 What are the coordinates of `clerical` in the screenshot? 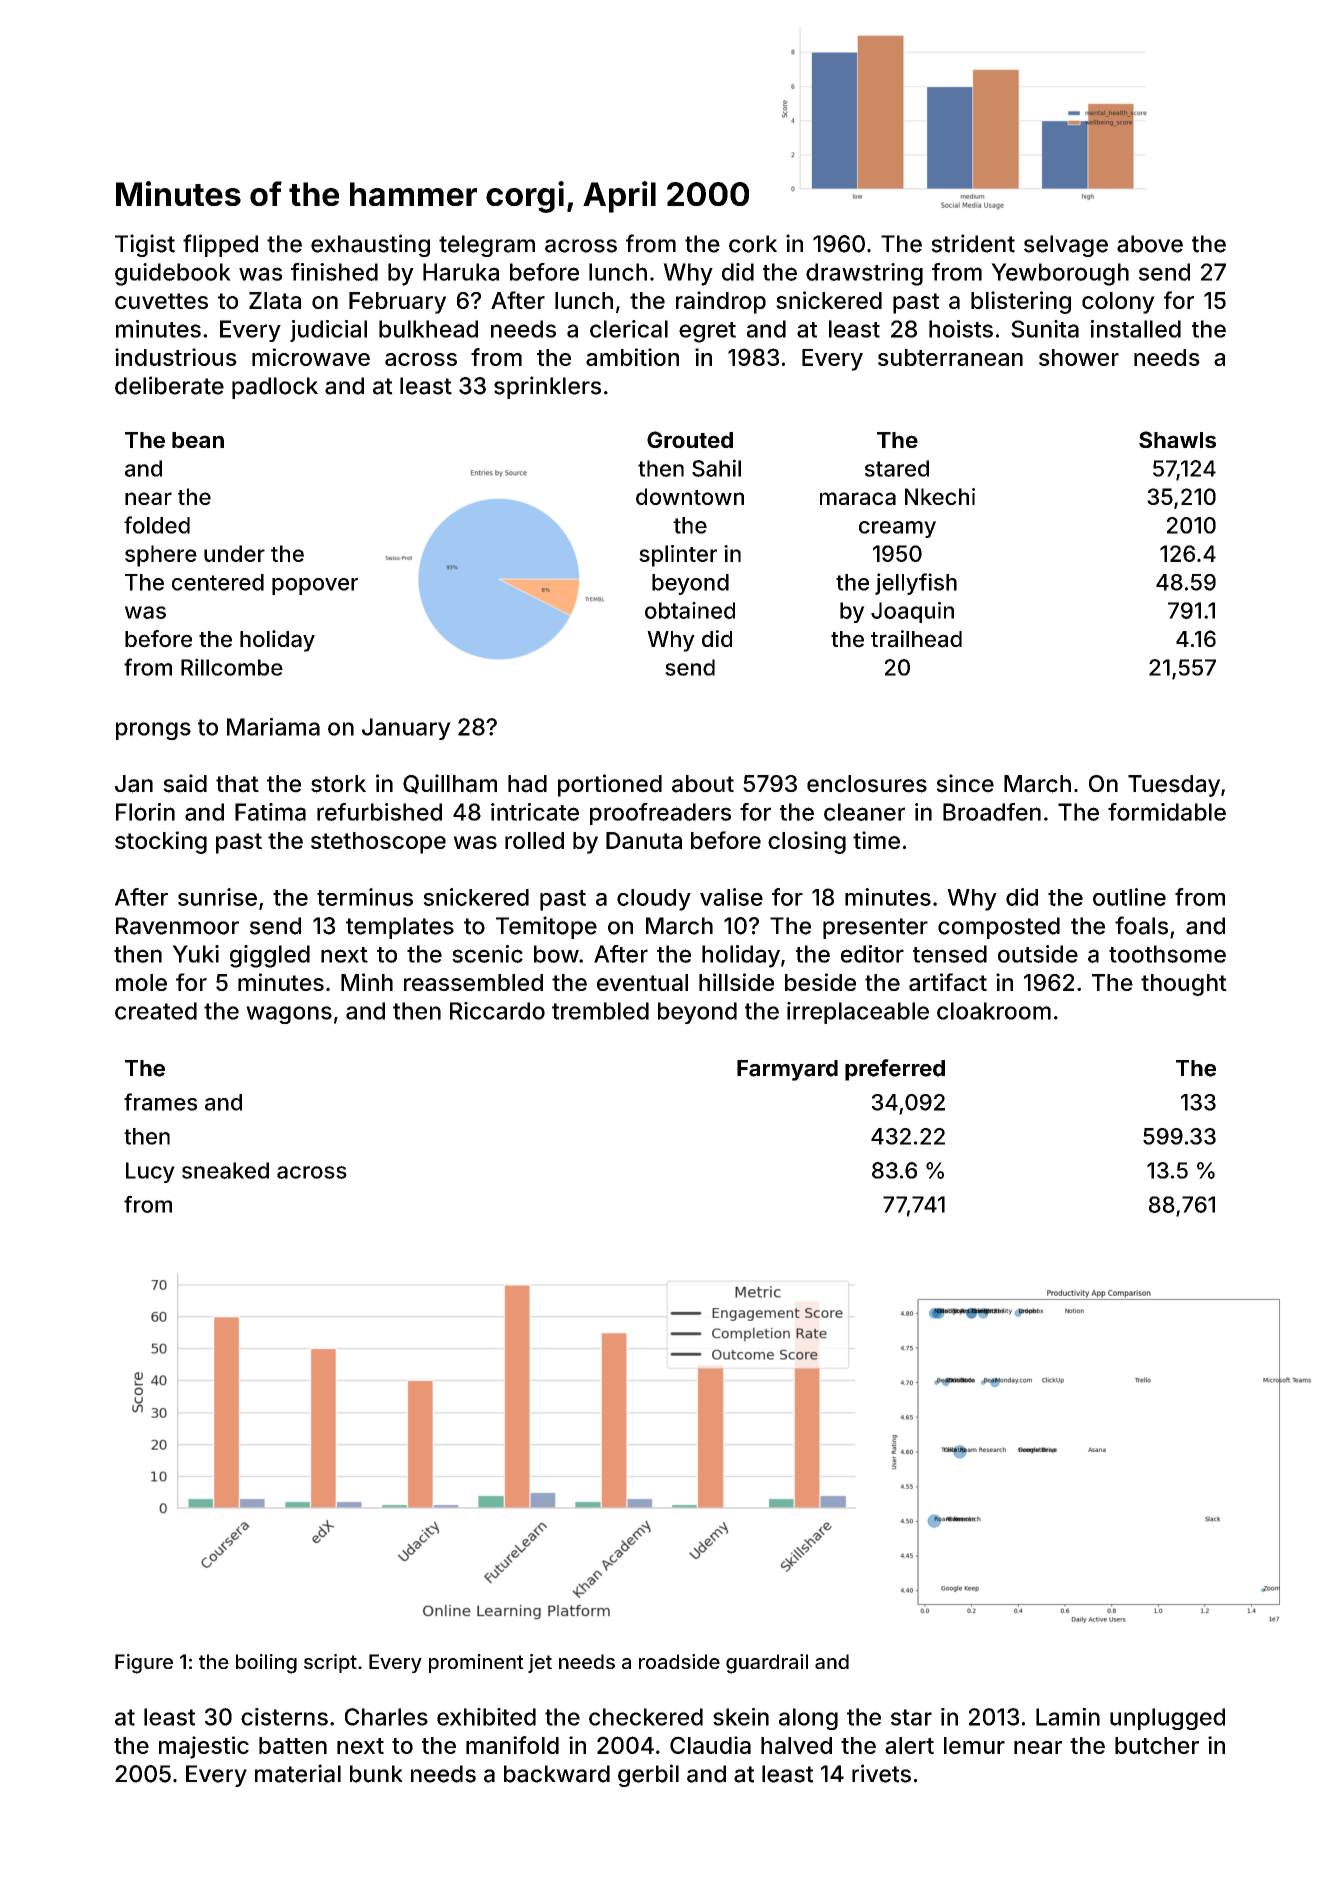 It's located at (629, 329).
